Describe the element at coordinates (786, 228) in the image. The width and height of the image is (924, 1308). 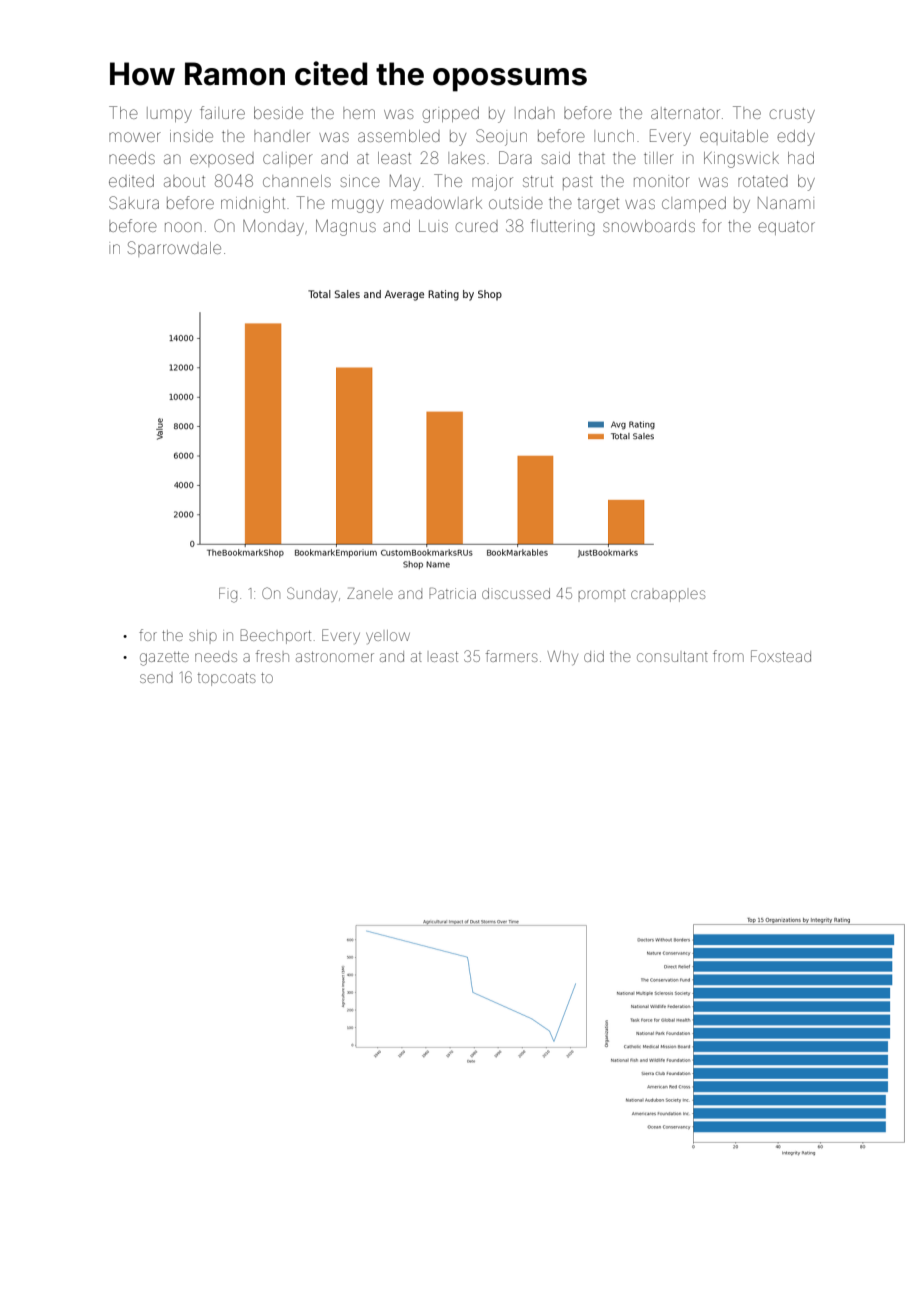
I see `equator` at that location.
